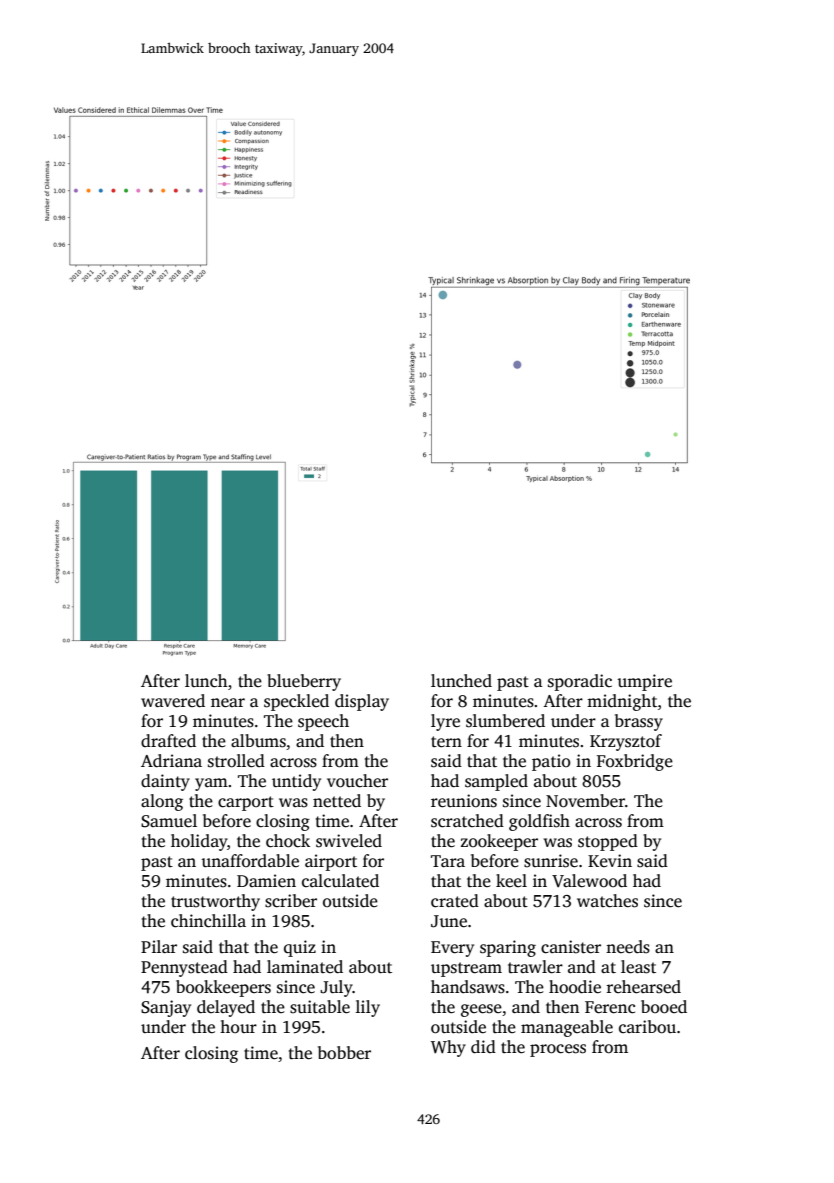 This screenshot has height=1183, width=834. Describe the element at coordinates (580, 682) in the screenshot. I see `sporadic` at that location.
